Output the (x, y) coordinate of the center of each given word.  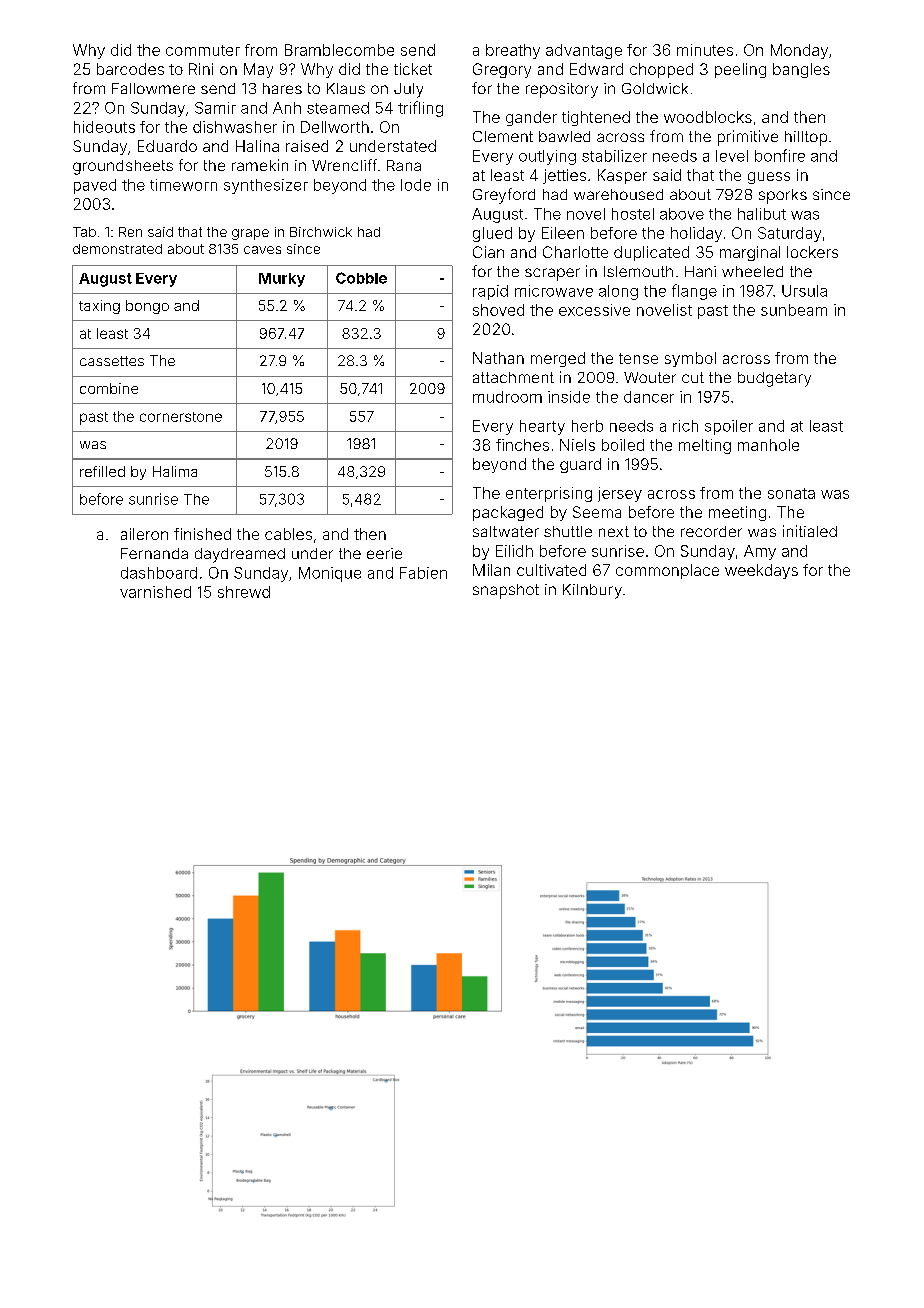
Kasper (622, 176)
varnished (155, 592)
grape (250, 234)
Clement (503, 136)
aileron (144, 534)
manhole (768, 445)
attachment (513, 377)
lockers (812, 252)
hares (282, 88)
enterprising (549, 494)
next (614, 531)
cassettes (112, 361)
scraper (552, 274)
